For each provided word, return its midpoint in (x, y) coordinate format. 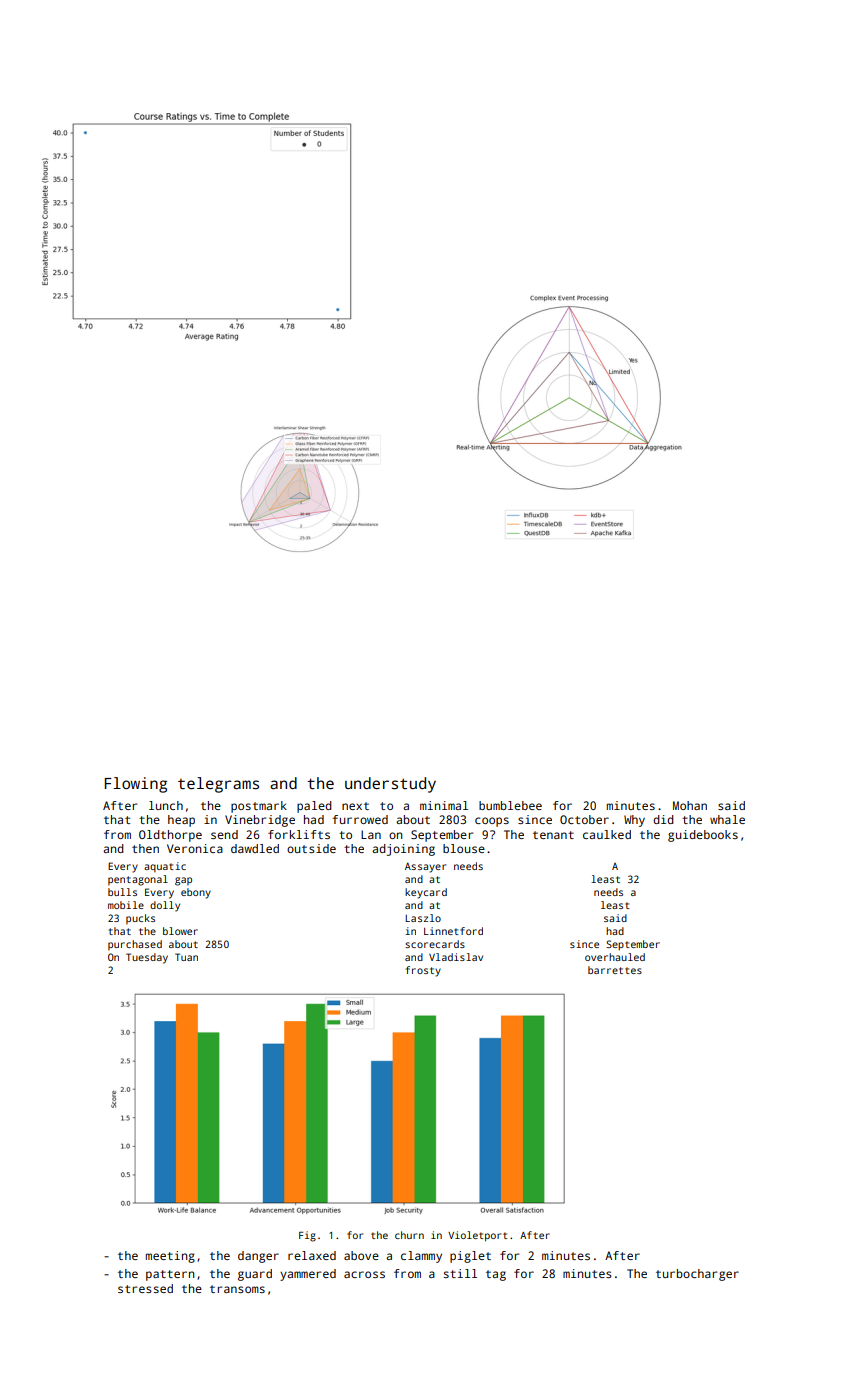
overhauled (615, 957)
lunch (166, 805)
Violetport (477, 1236)
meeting (170, 1257)
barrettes (615, 970)
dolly (165, 906)
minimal (444, 805)
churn (409, 1235)
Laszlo (423, 918)
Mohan (690, 805)
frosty (423, 971)
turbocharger (697, 1275)
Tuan (186, 957)
